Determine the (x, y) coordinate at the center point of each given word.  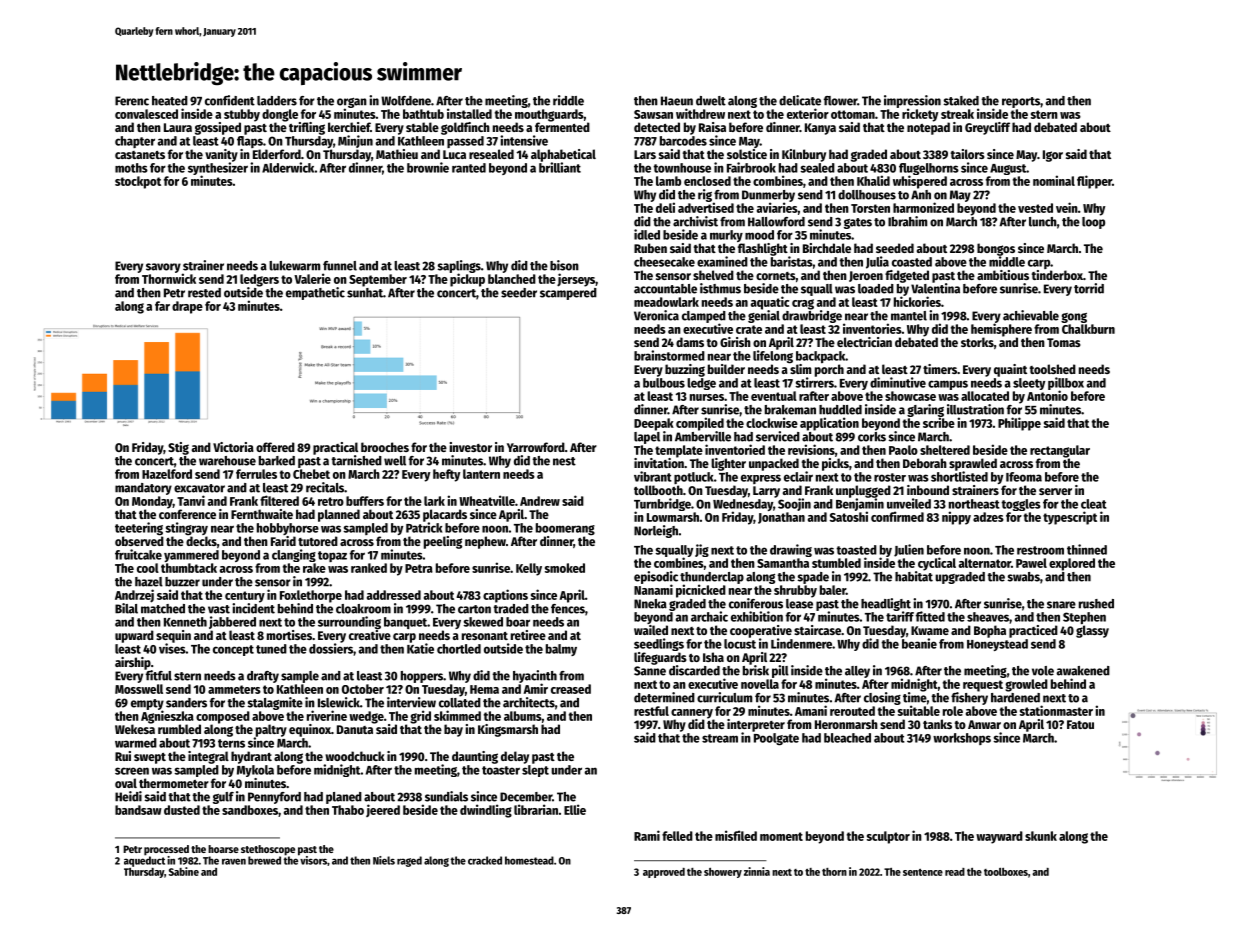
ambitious (1003, 275)
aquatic (770, 303)
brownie (428, 167)
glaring (925, 410)
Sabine (184, 871)
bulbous (664, 383)
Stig (178, 448)
